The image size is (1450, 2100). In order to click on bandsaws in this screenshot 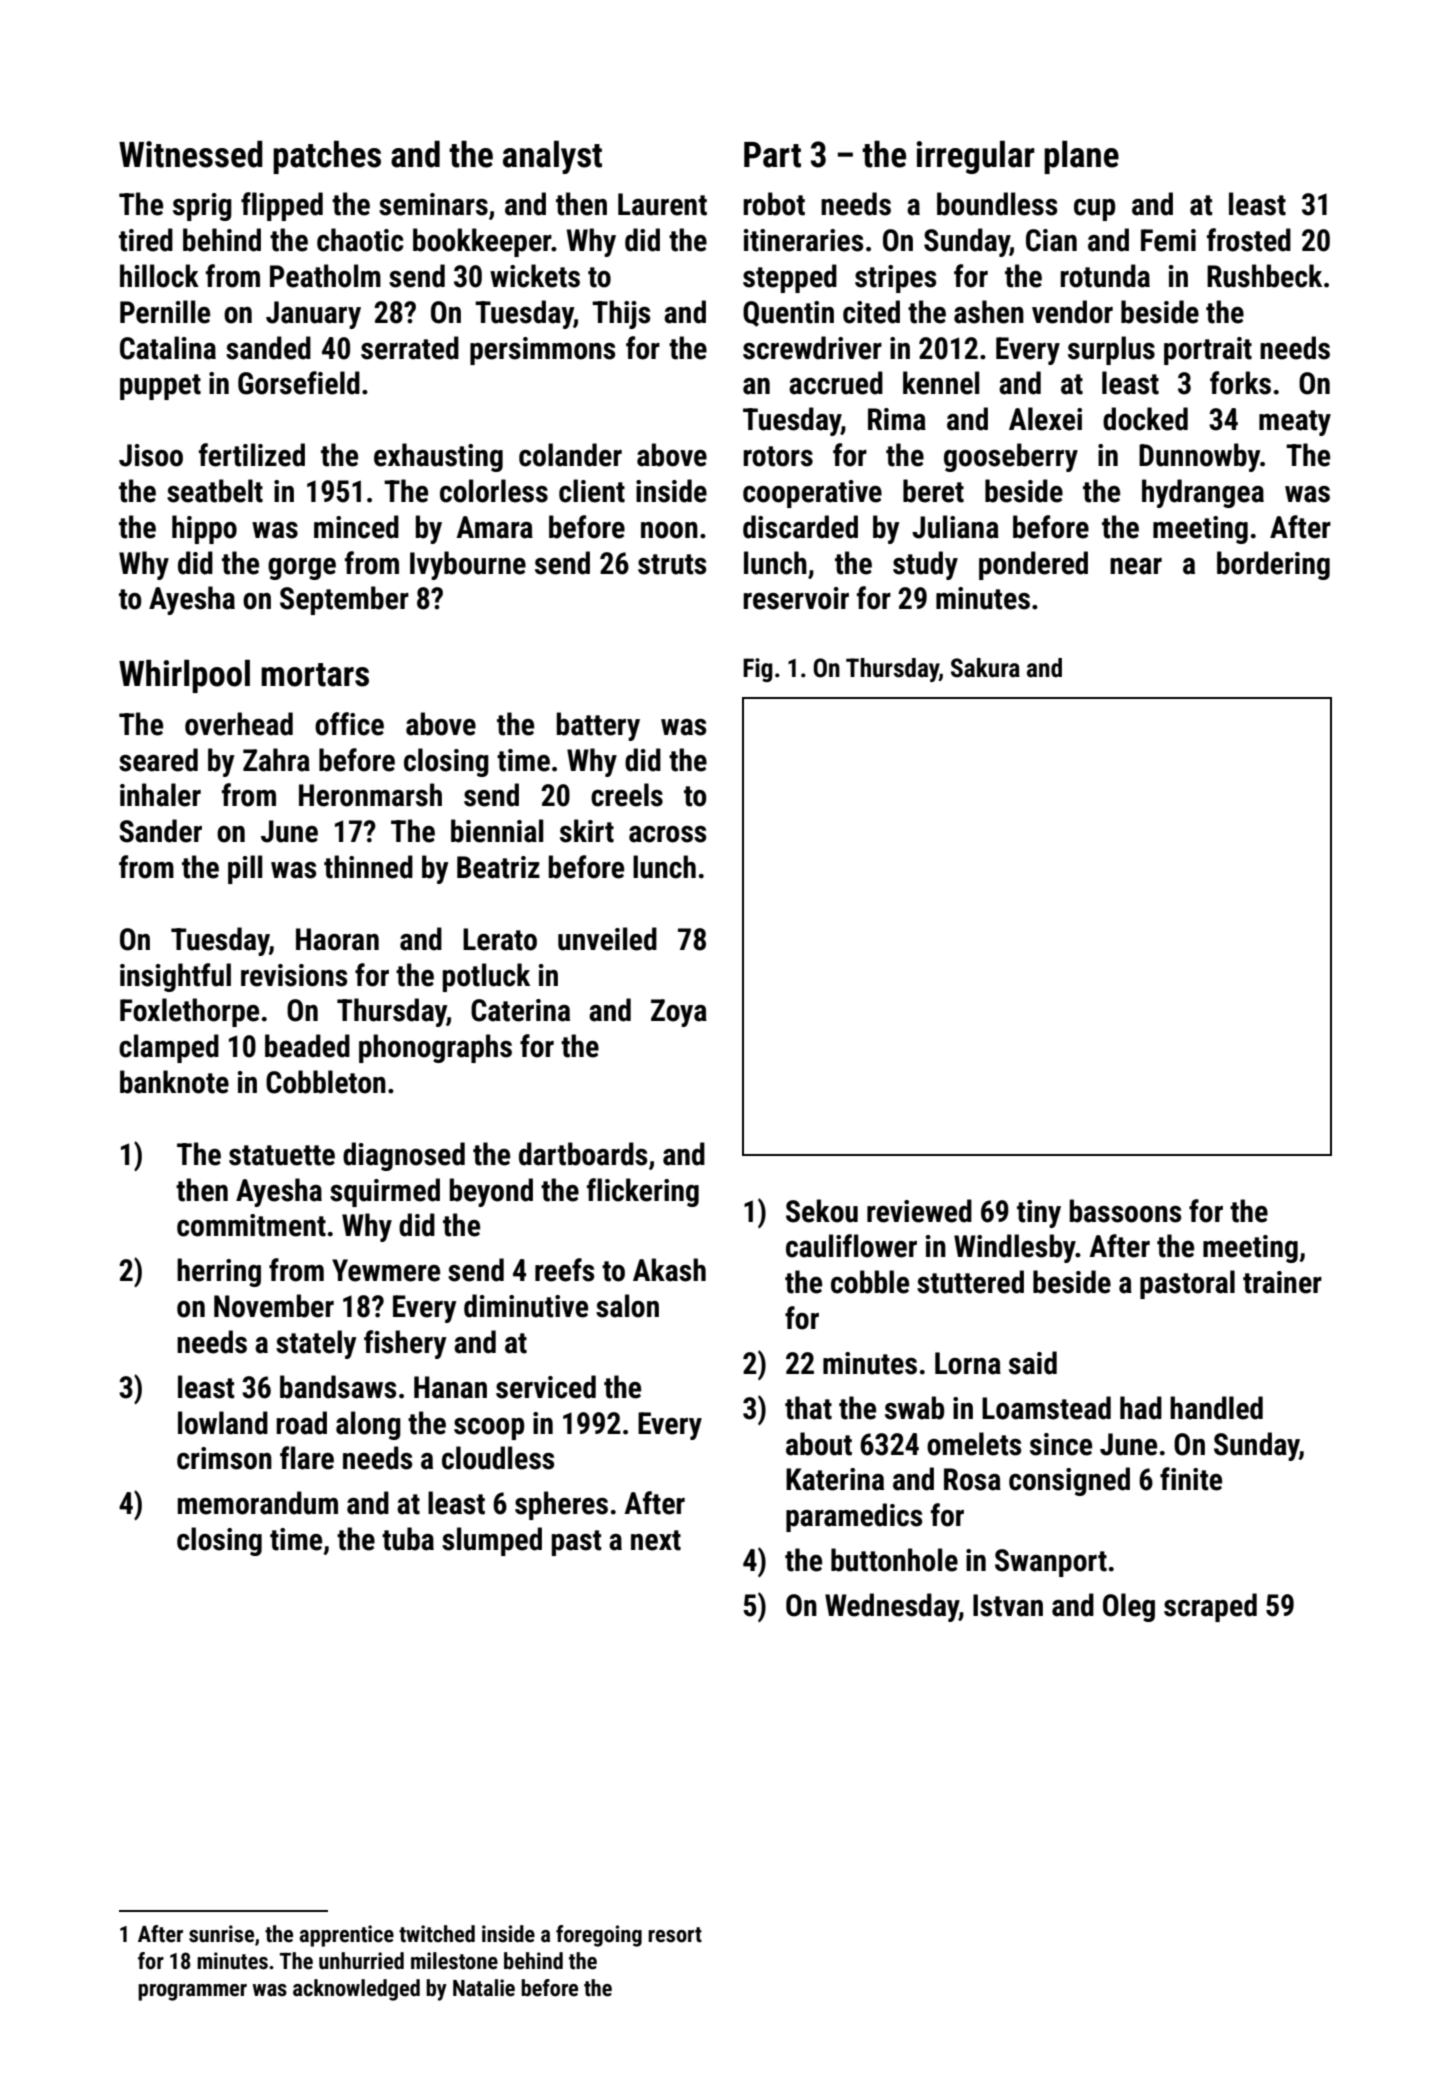, I will do `click(338, 1387)`.
